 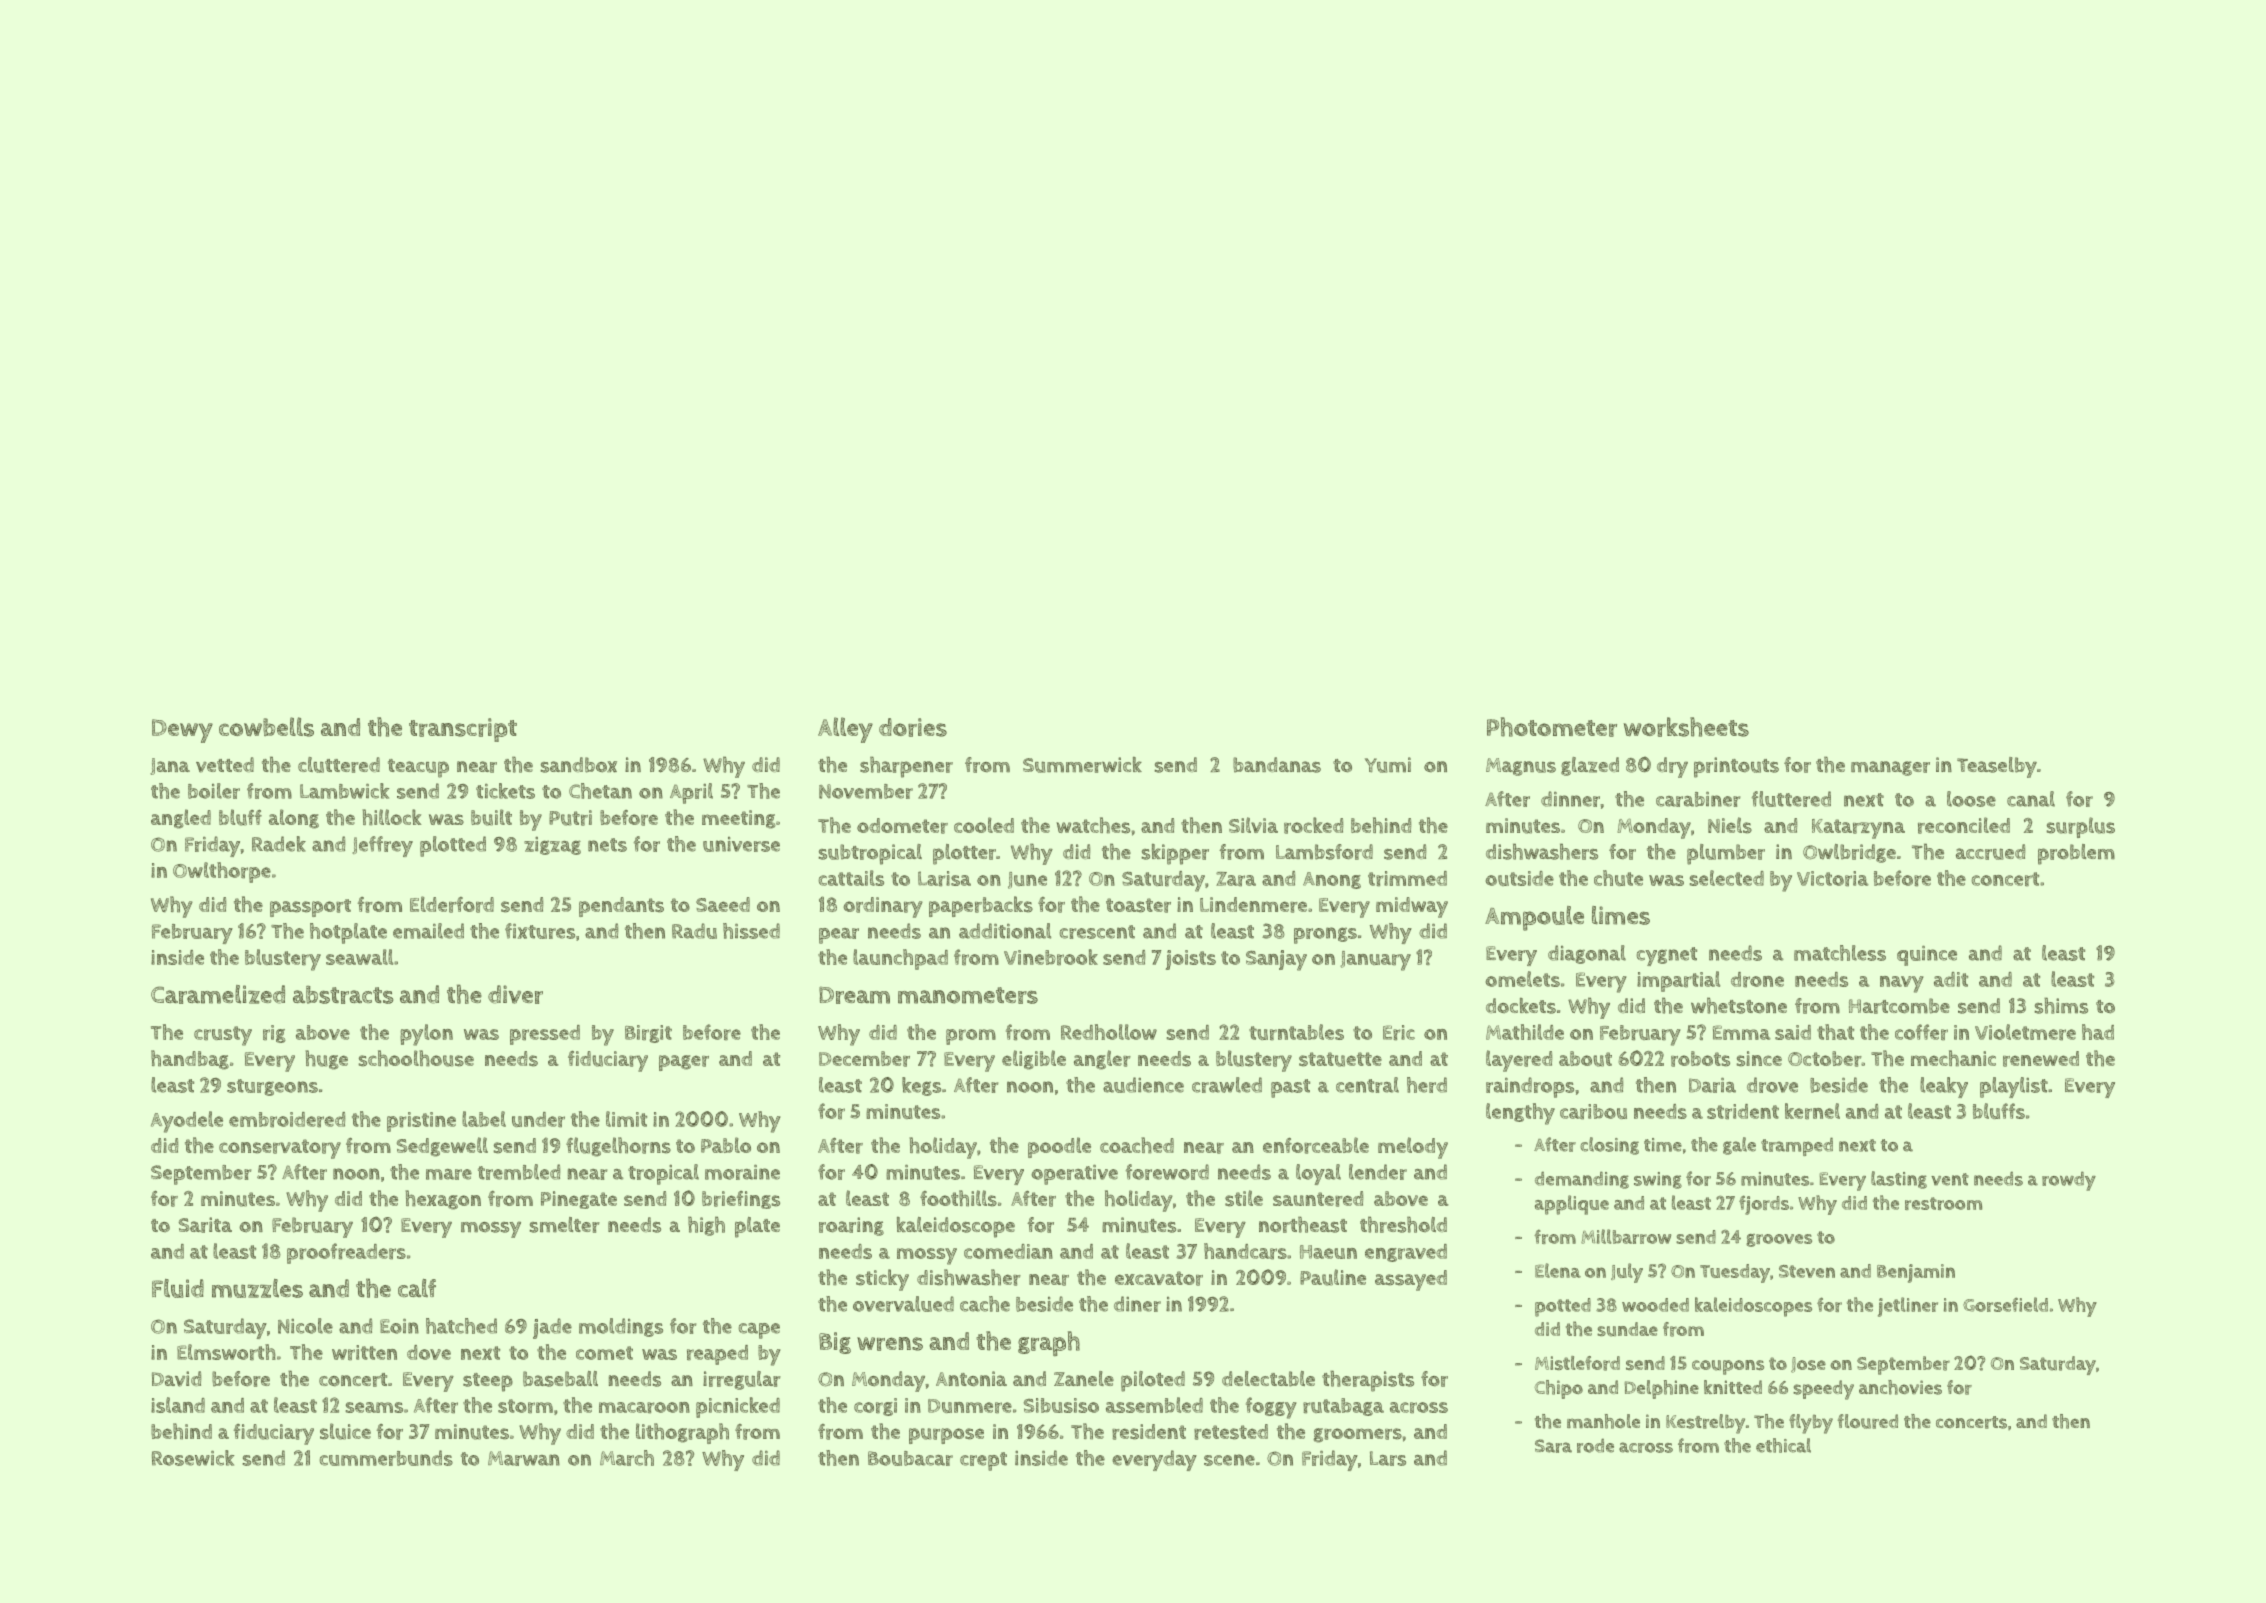 I want to click on cowbells, so click(x=266, y=727).
